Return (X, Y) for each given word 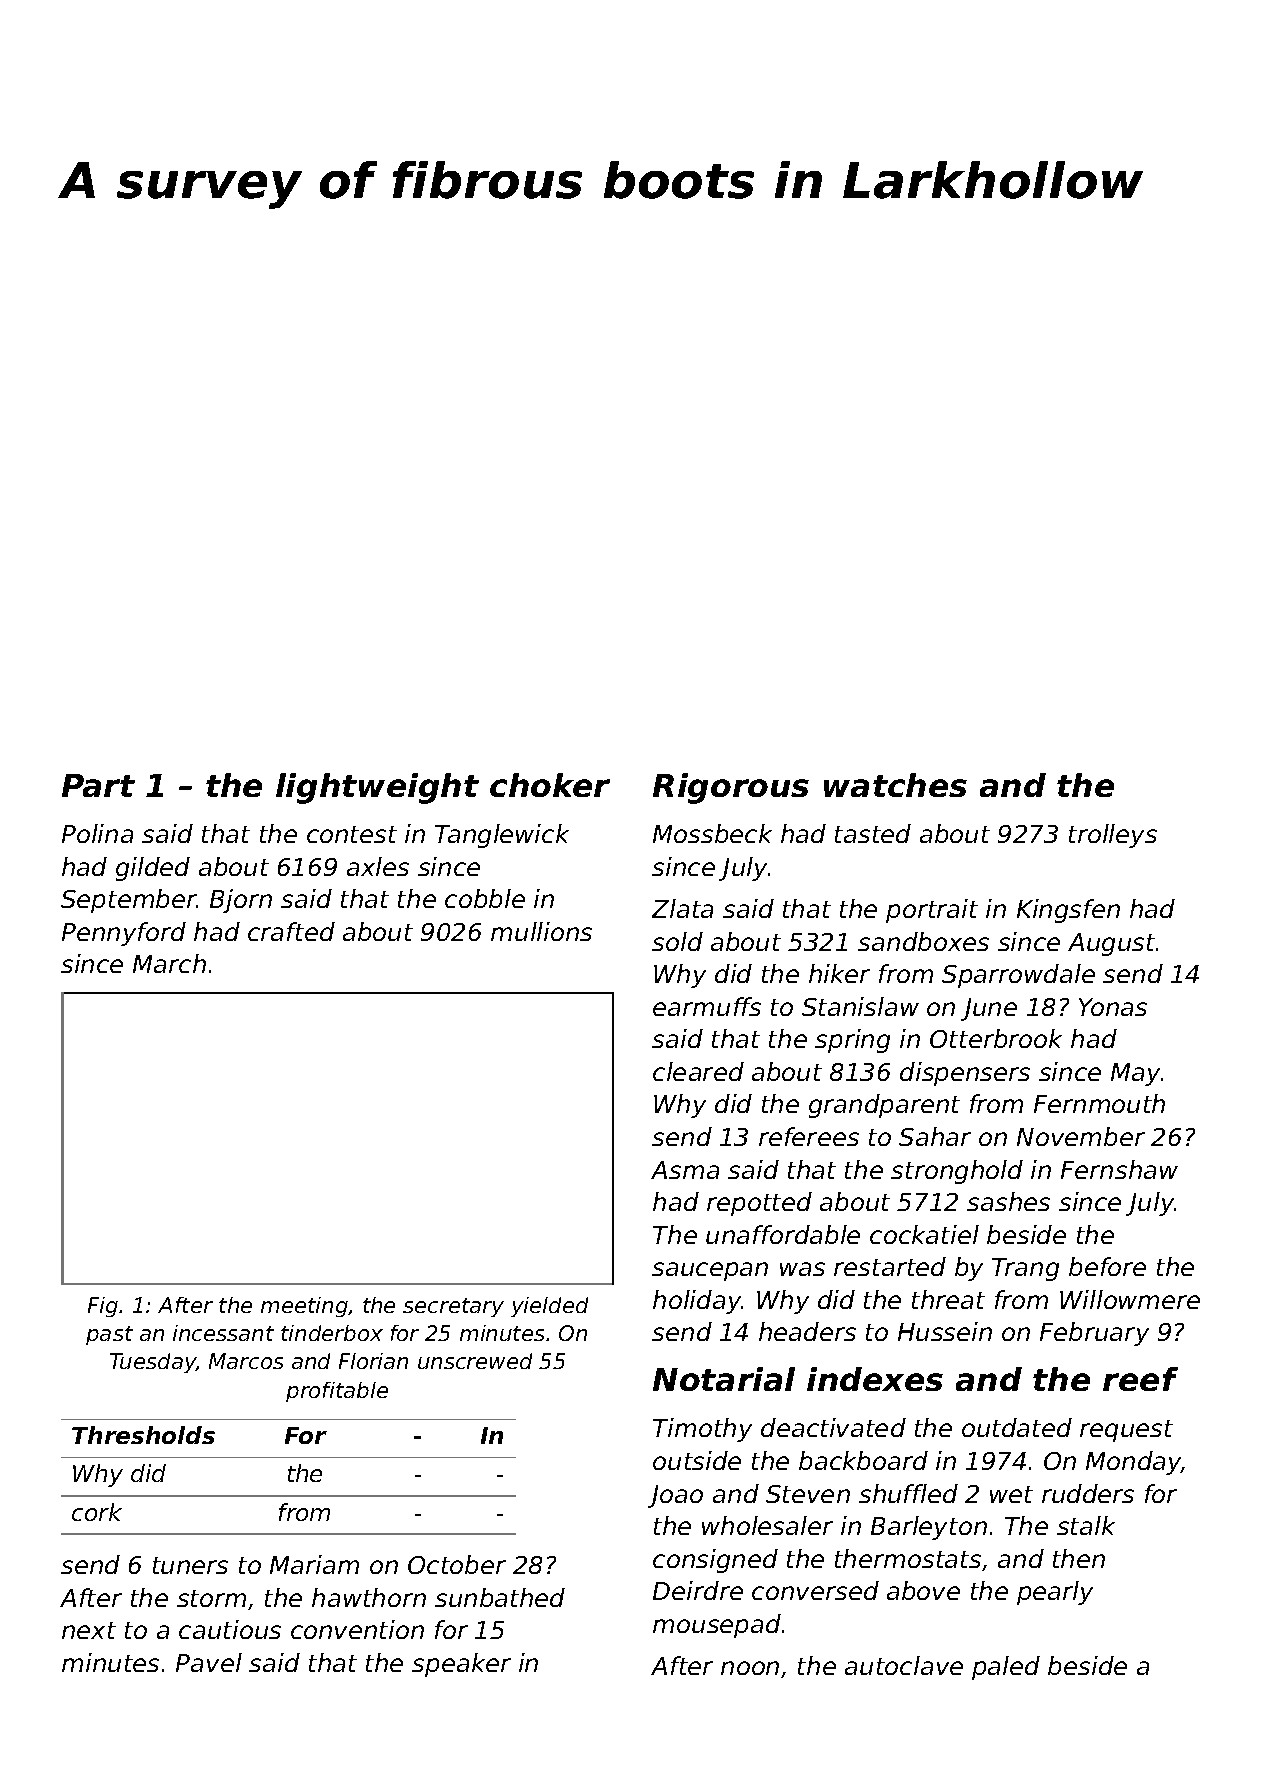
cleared (698, 1071)
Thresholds (143, 1435)
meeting (304, 1307)
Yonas (1113, 1007)
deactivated (833, 1427)
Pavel (209, 1662)
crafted (291, 931)
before (1107, 1266)
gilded (153, 869)
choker (550, 785)
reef (1140, 1379)
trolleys (1113, 836)
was (802, 1269)
